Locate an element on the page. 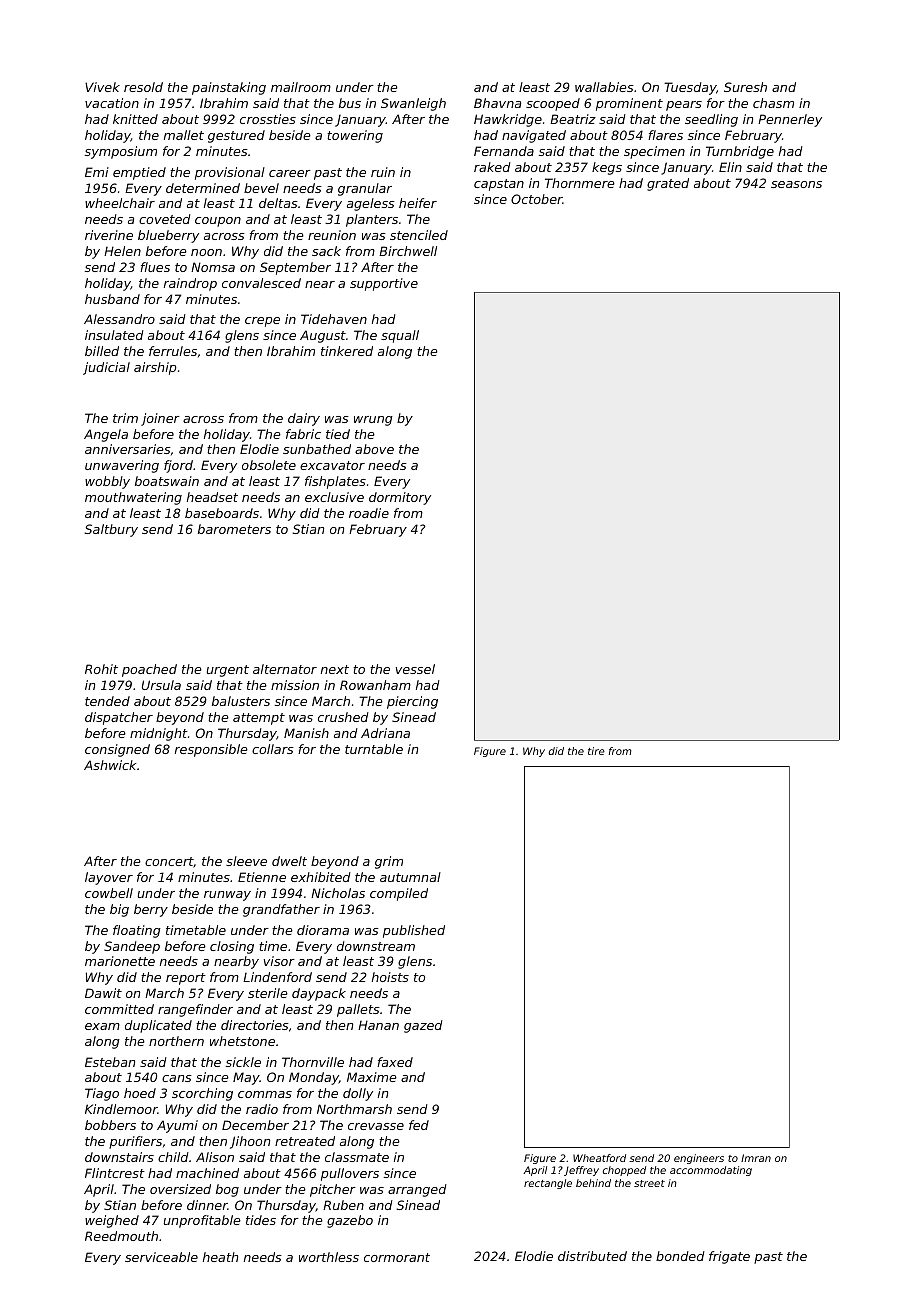 The width and height of the page is (924, 1308). resold is located at coordinates (143, 87).
